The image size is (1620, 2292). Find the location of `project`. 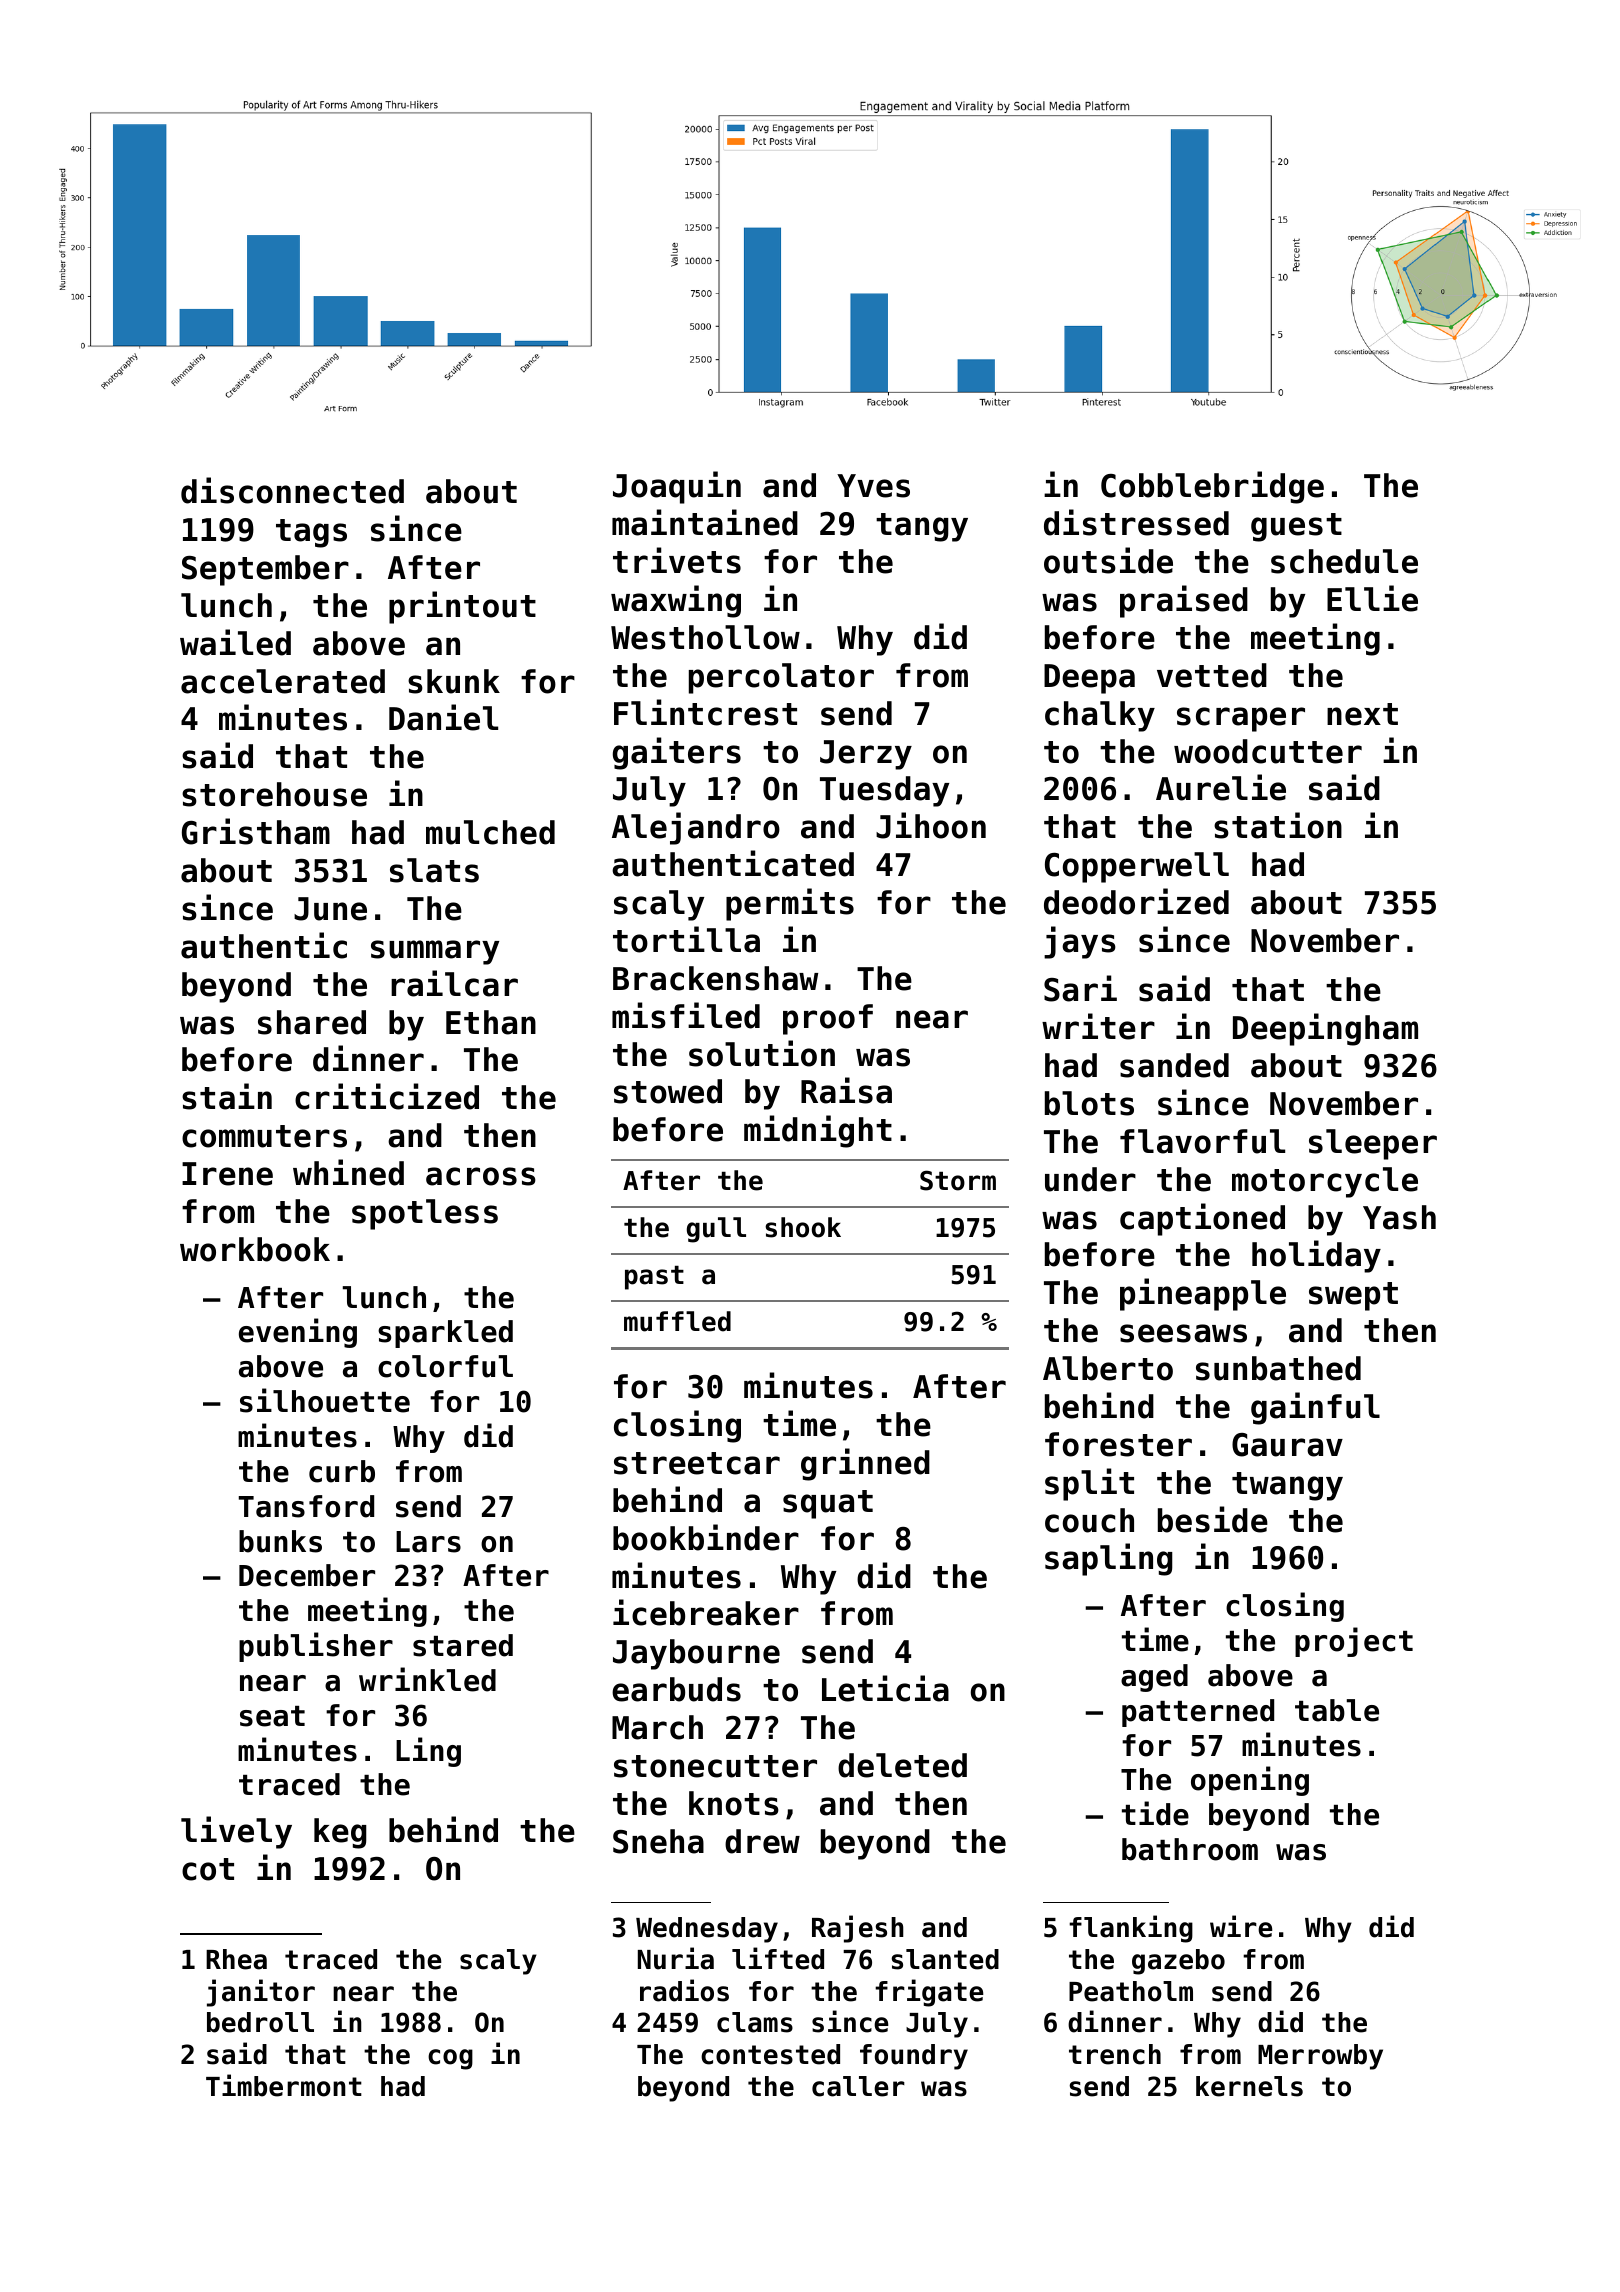

project is located at coordinates (1354, 1642).
